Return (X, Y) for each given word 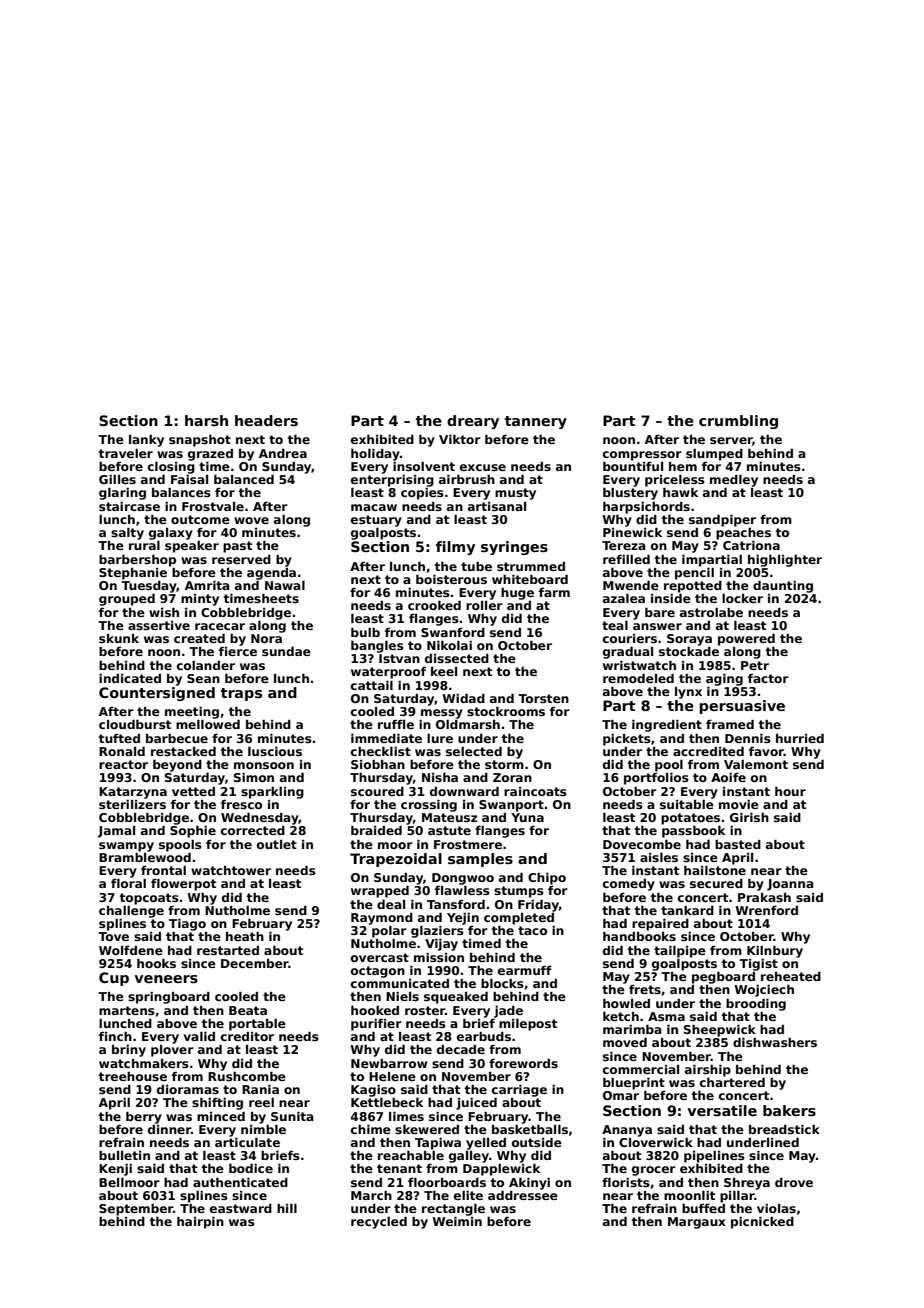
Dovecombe (642, 844)
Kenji (115, 1170)
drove (794, 1182)
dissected (457, 658)
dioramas (188, 1089)
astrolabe (711, 612)
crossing (429, 806)
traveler (126, 453)
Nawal (285, 585)
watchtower (231, 870)
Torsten (543, 698)
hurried (800, 738)
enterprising (392, 481)
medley (734, 481)
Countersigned (157, 694)
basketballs (530, 1129)
